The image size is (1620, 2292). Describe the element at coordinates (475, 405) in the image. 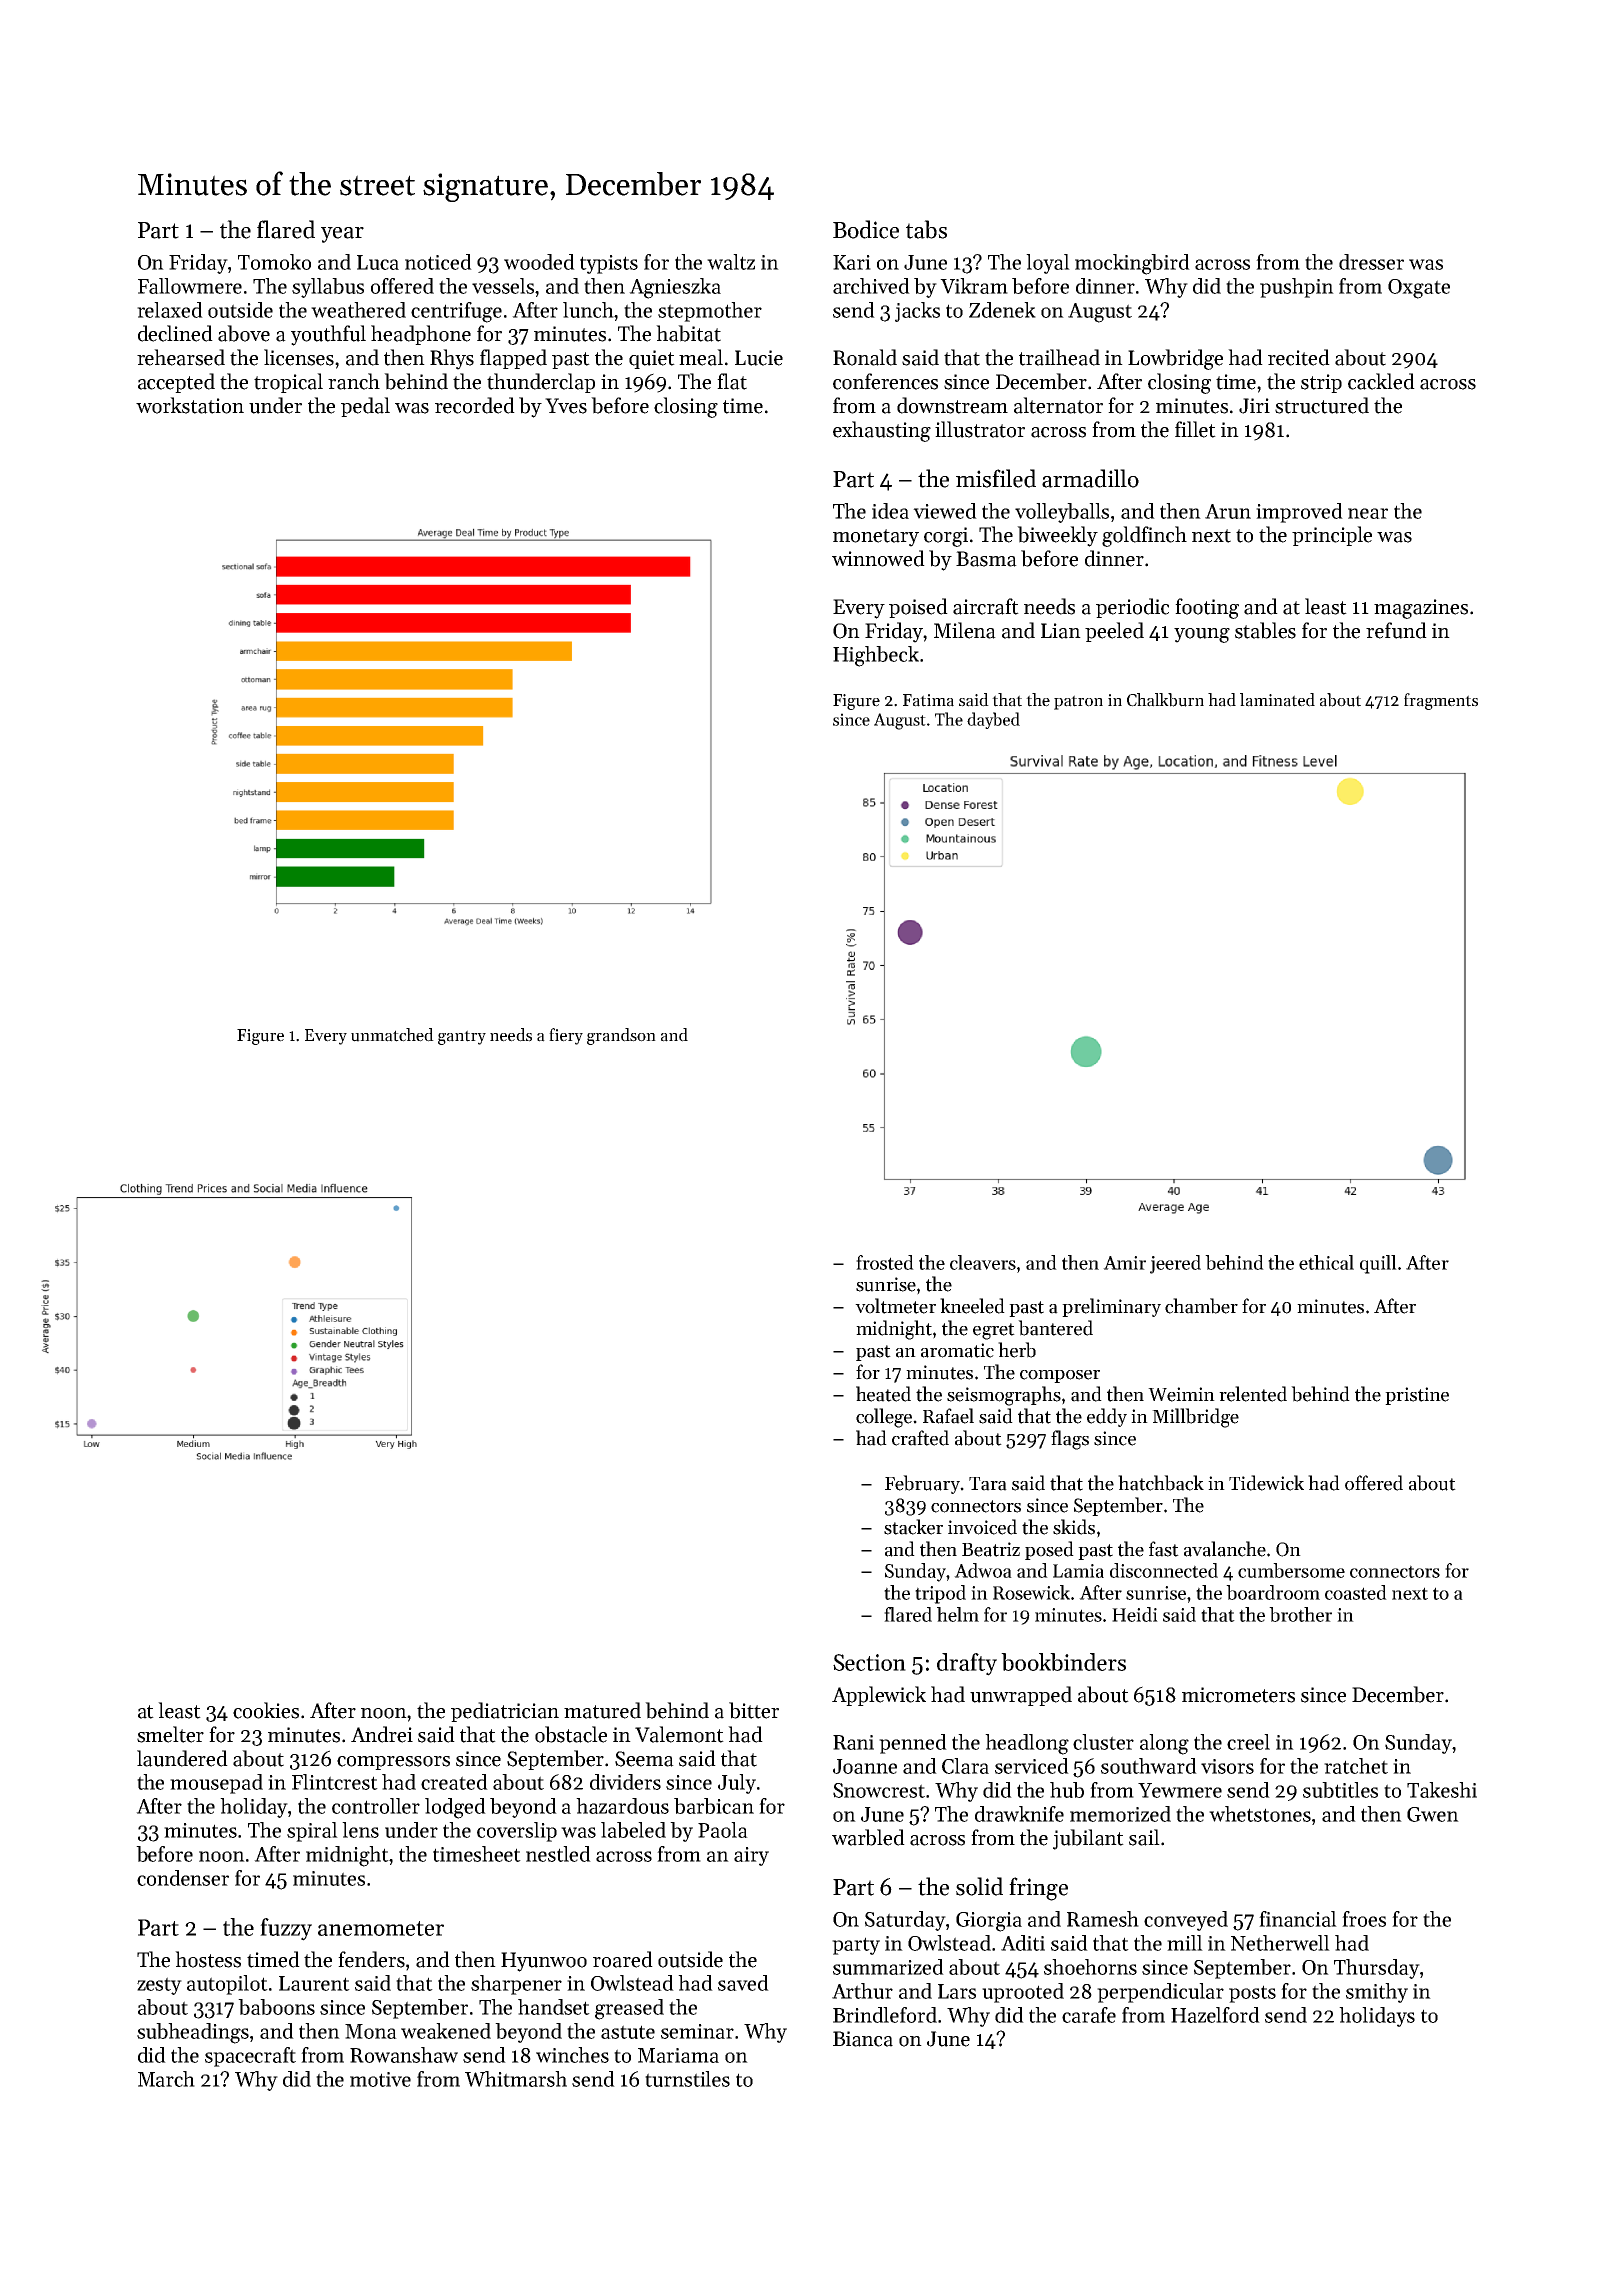

I see `recorded` at that location.
